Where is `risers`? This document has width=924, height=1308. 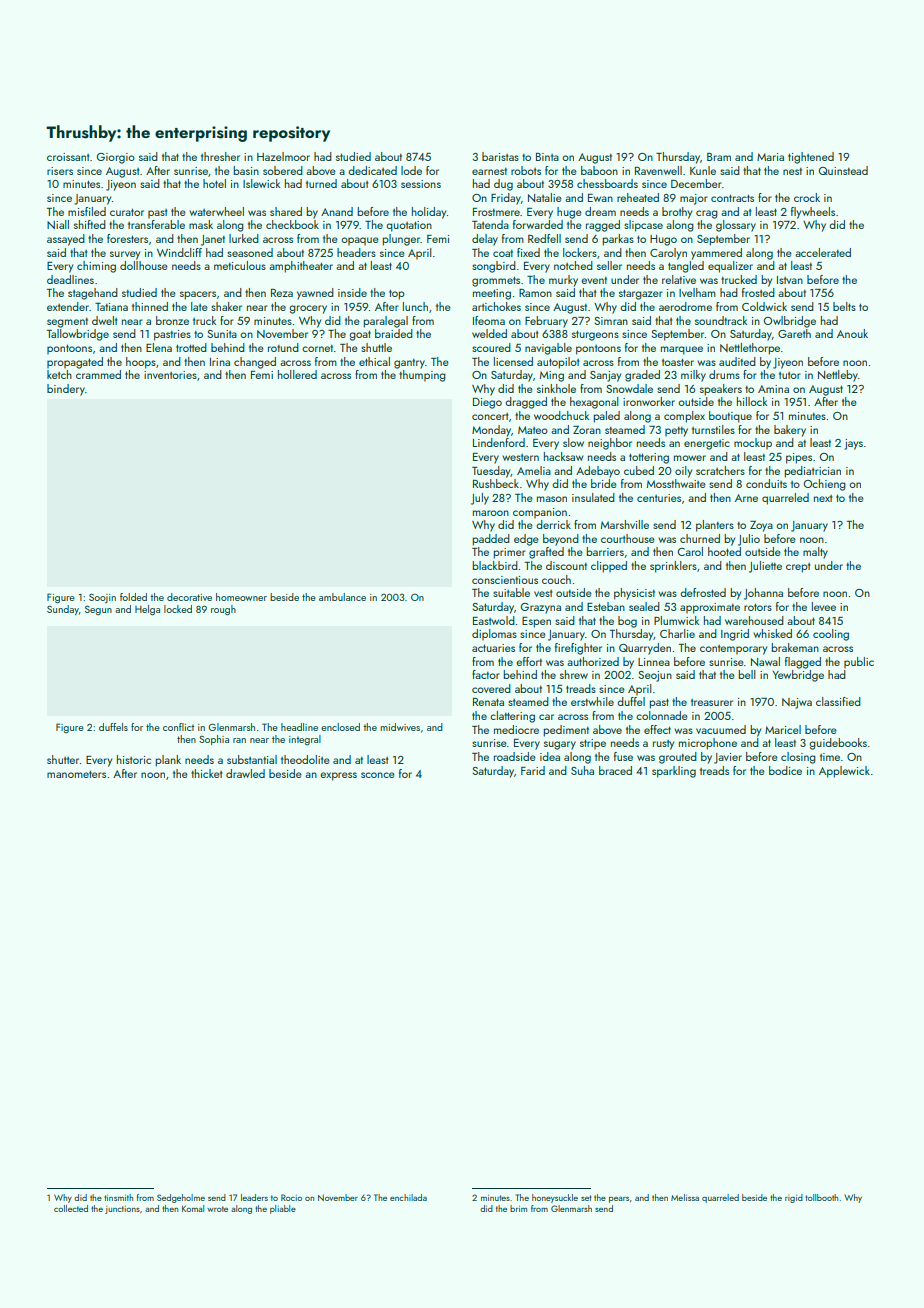 risers is located at coordinates (60, 171).
